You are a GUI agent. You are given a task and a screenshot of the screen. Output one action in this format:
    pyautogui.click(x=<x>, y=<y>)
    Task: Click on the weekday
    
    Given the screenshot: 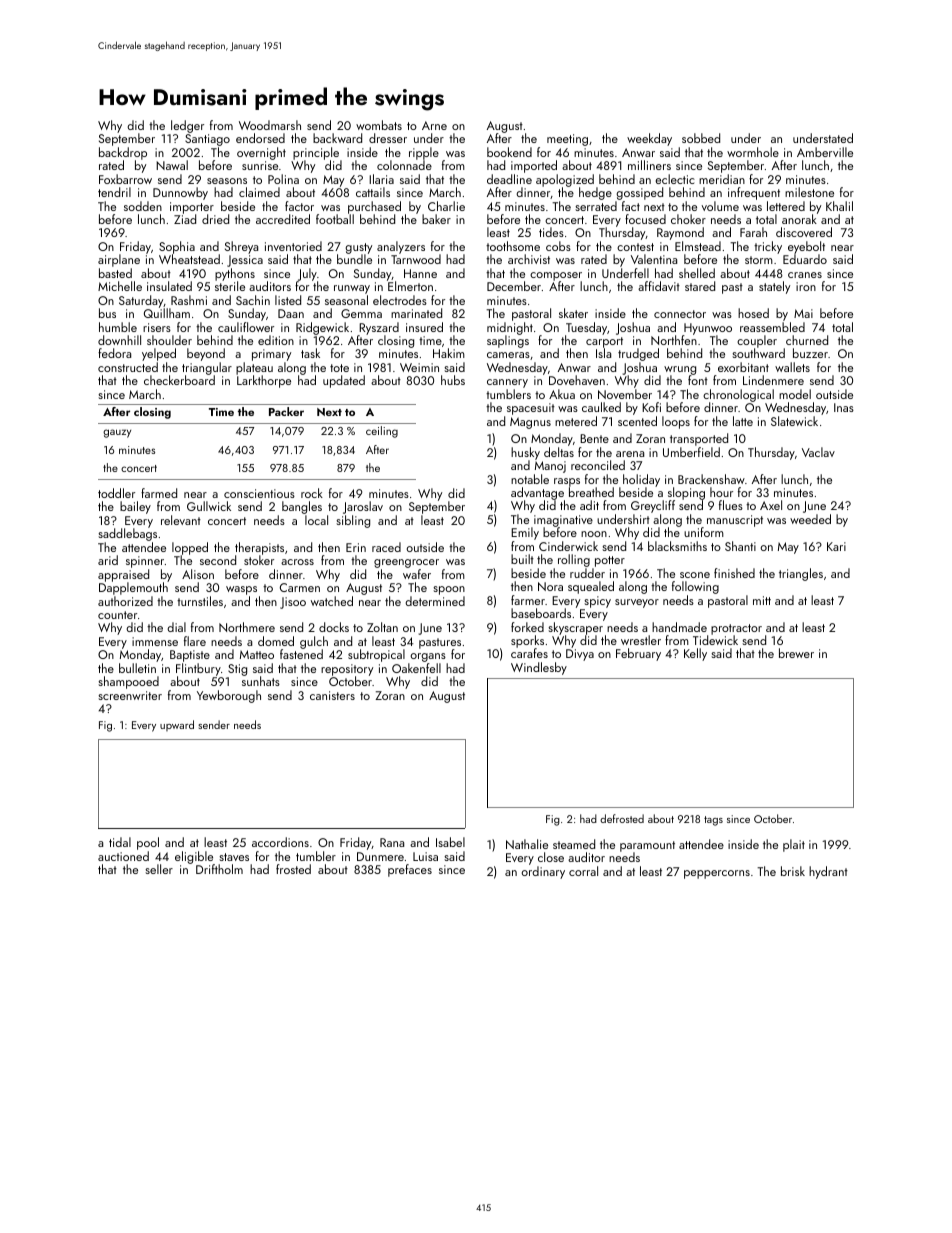 What is the action you would take?
    pyautogui.click(x=649, y=139)
